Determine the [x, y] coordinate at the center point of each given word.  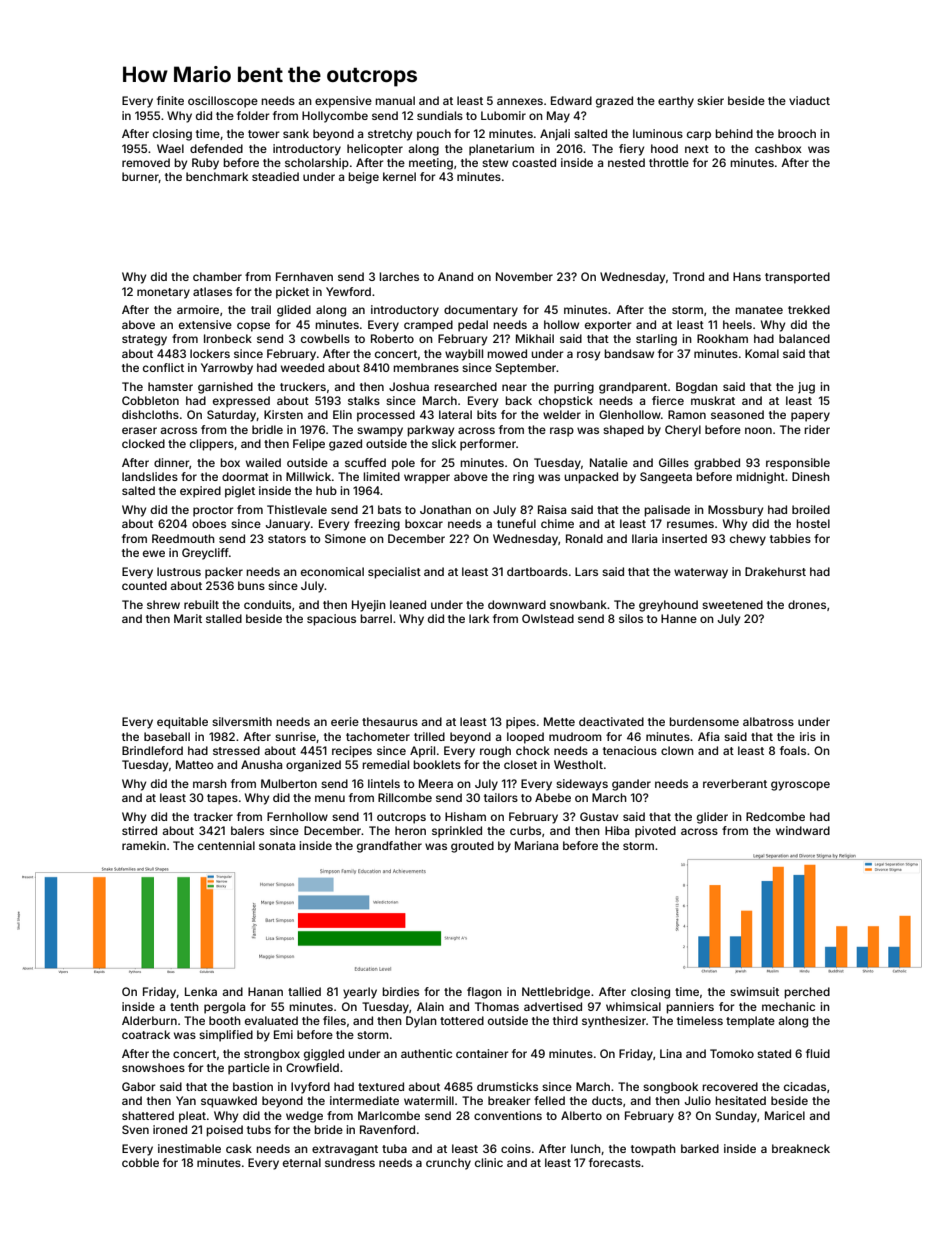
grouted [472, 847]
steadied [275, 176]
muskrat [713, 400]
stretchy [390, 135]
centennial [226, 845]
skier [710, 100]
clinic [489, 1162]
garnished [225, 388]
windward [803, 830]
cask [239, 1148]
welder [562, 414]
